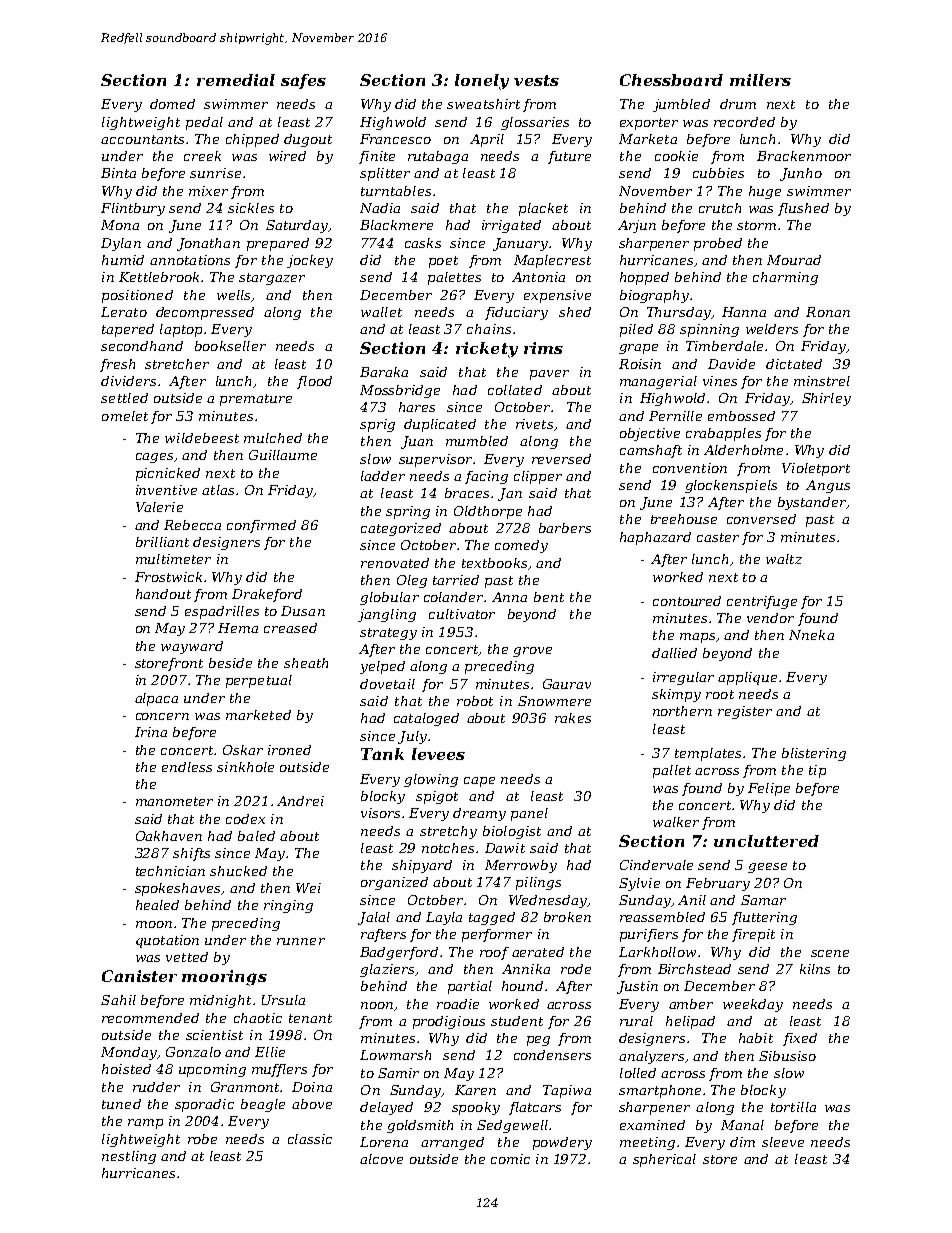 This screenshot has width=952, height=1233. I want to click on nestling, so click(129, 1157).
